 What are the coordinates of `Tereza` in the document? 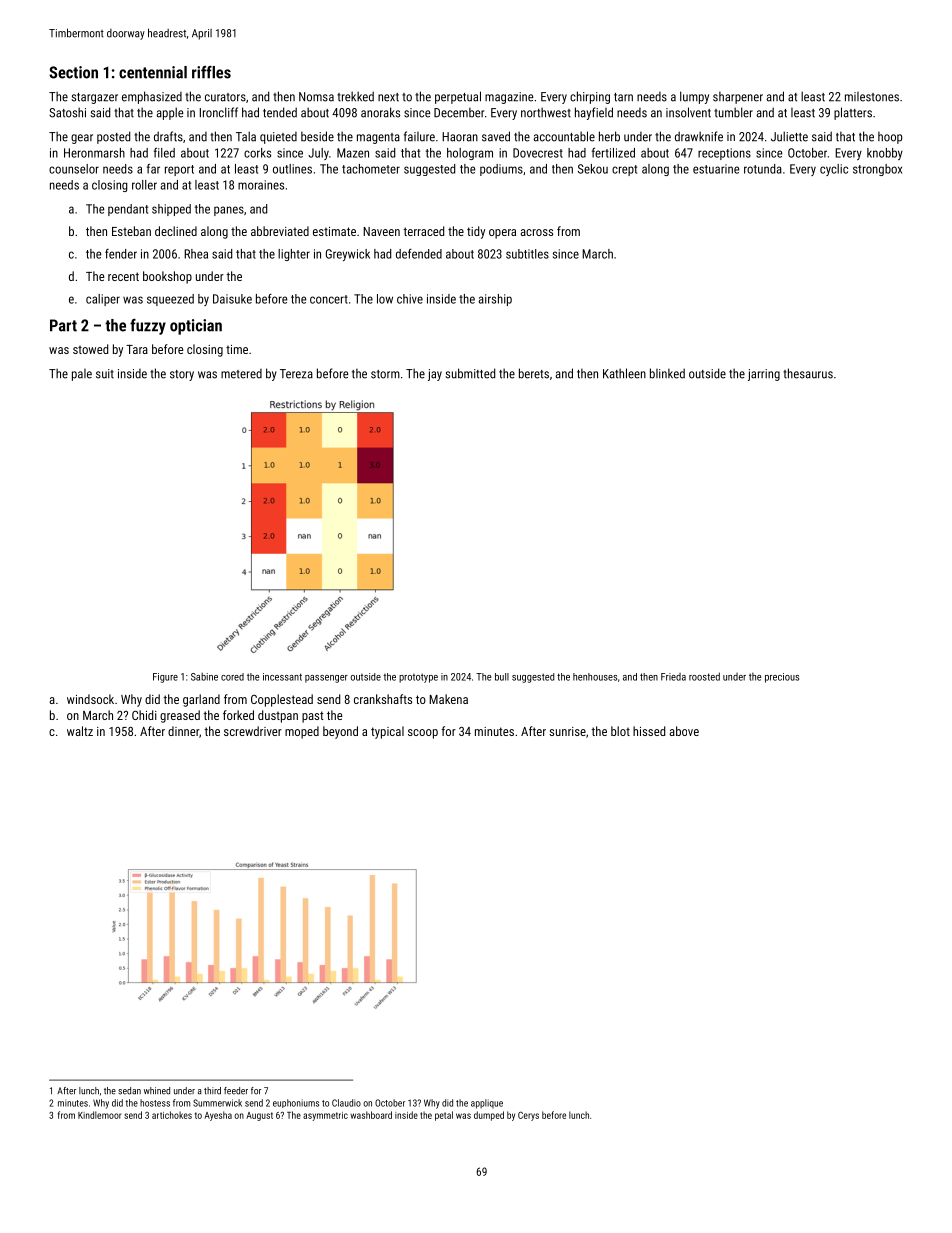 It's located at (296, 374).
